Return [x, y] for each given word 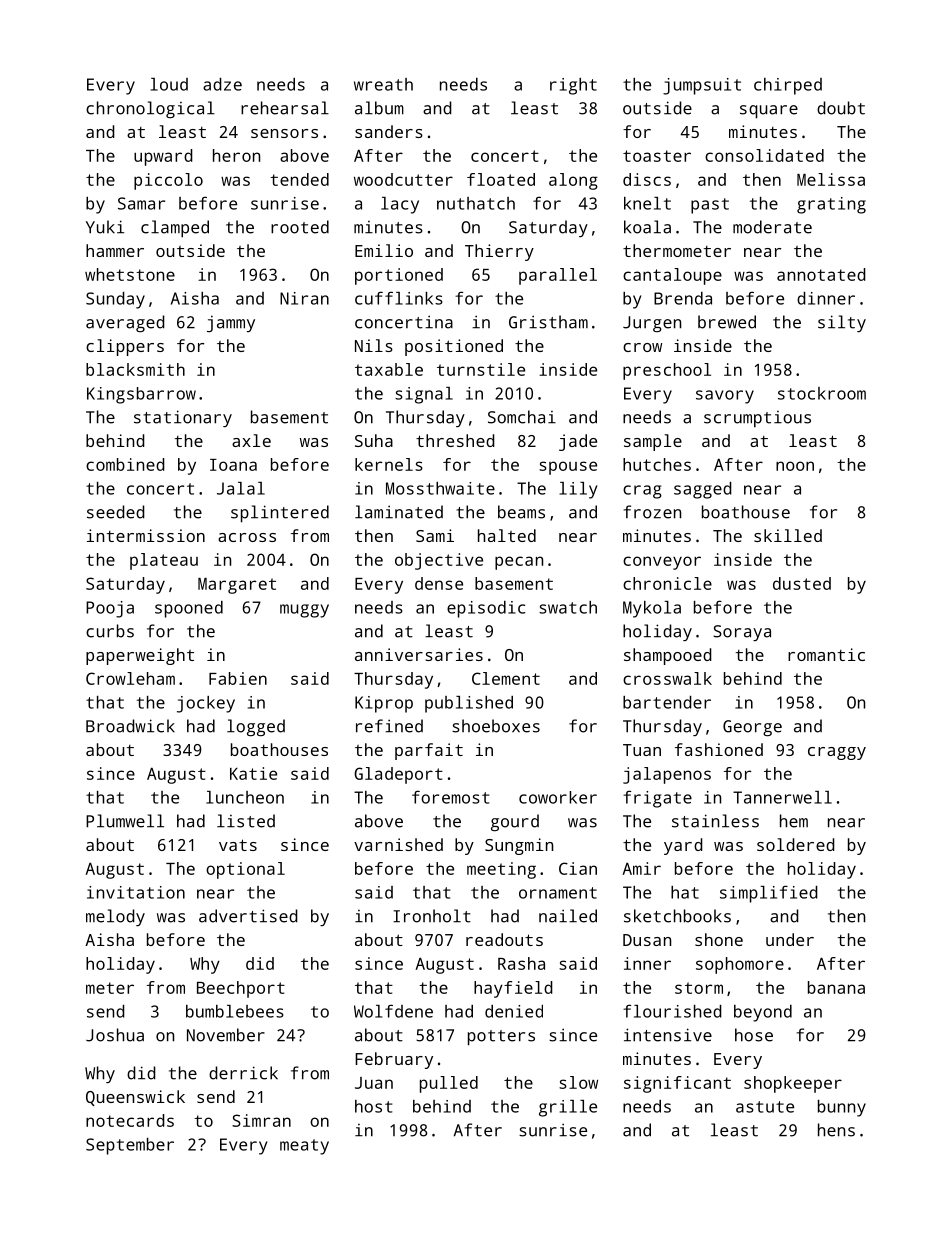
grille [568, 1108]
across [247, 537]
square [769, 112]
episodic [486, 609]
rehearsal [285, 108]
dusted [802, 583]
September [130, 1146]
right [573, 86]
